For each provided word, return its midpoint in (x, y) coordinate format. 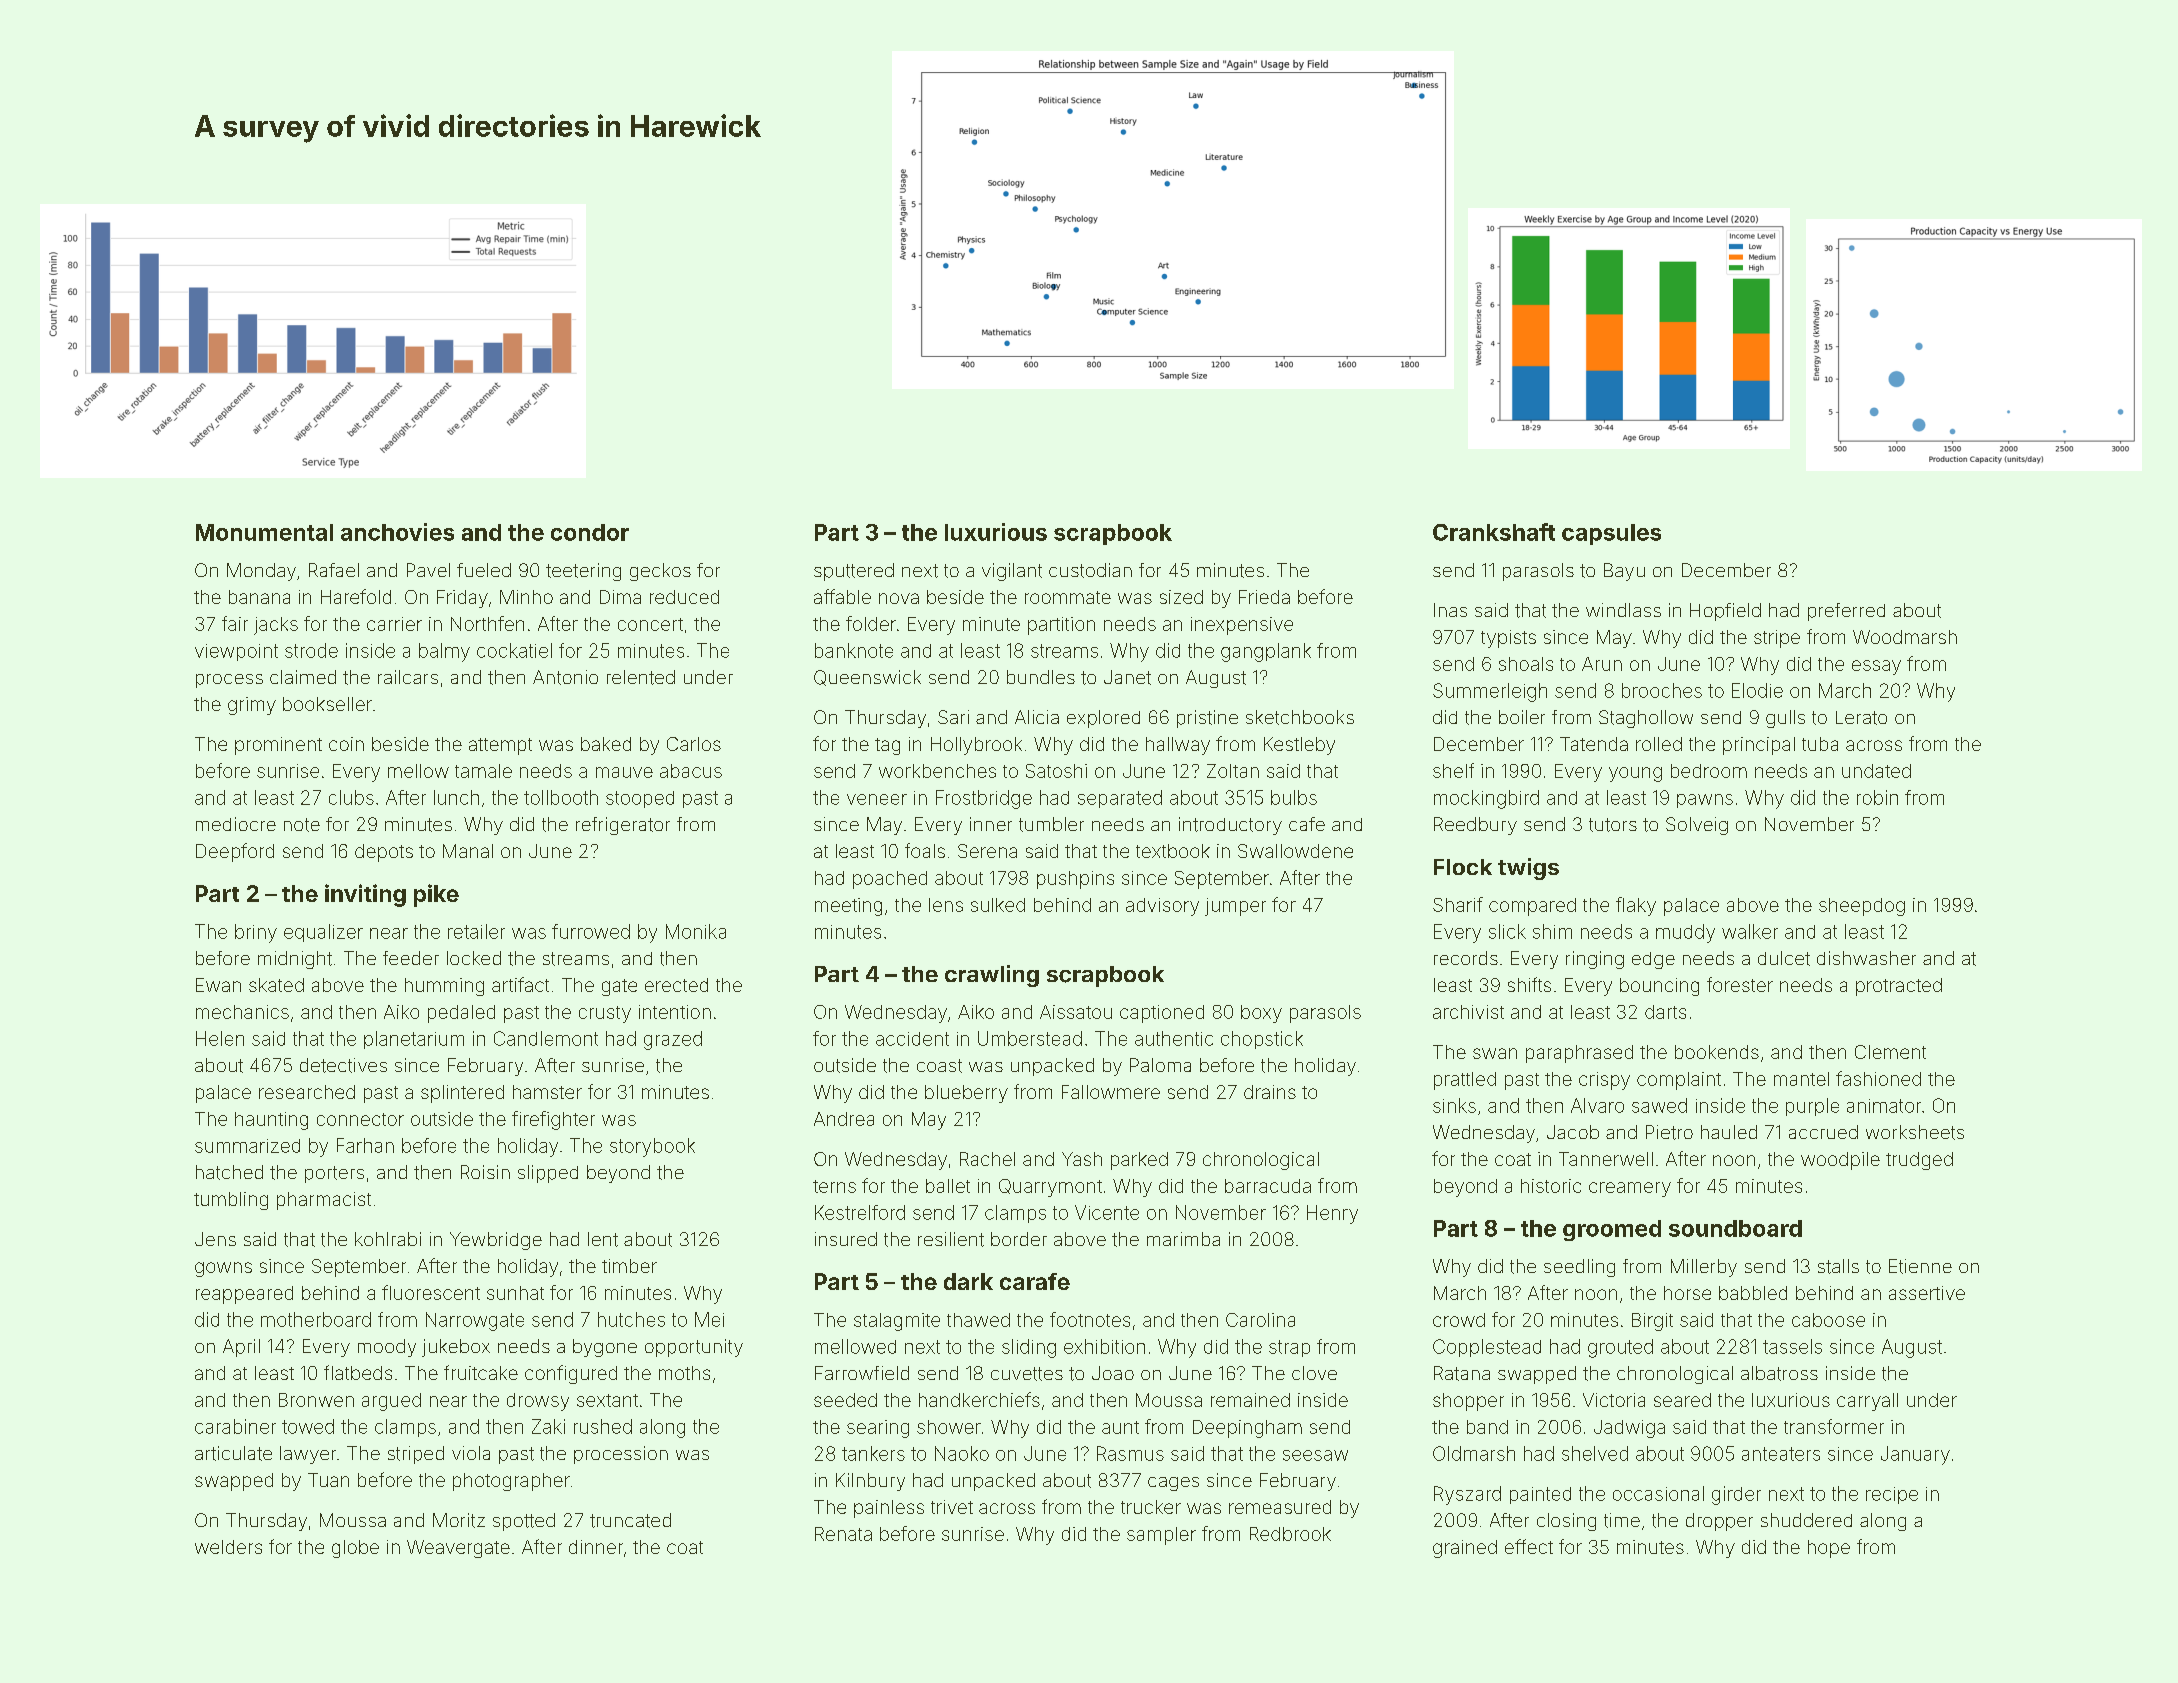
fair (235, 623)
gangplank (1266, 652)
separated (1120, 799)
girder (1736, 1495)
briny (256, 933)
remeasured (1280, 1507)
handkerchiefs (979, 1399)
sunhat (515, 1293)
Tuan (328, 1480)
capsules (1611, 534)
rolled (1659, 744)
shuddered (1806, 1520)
